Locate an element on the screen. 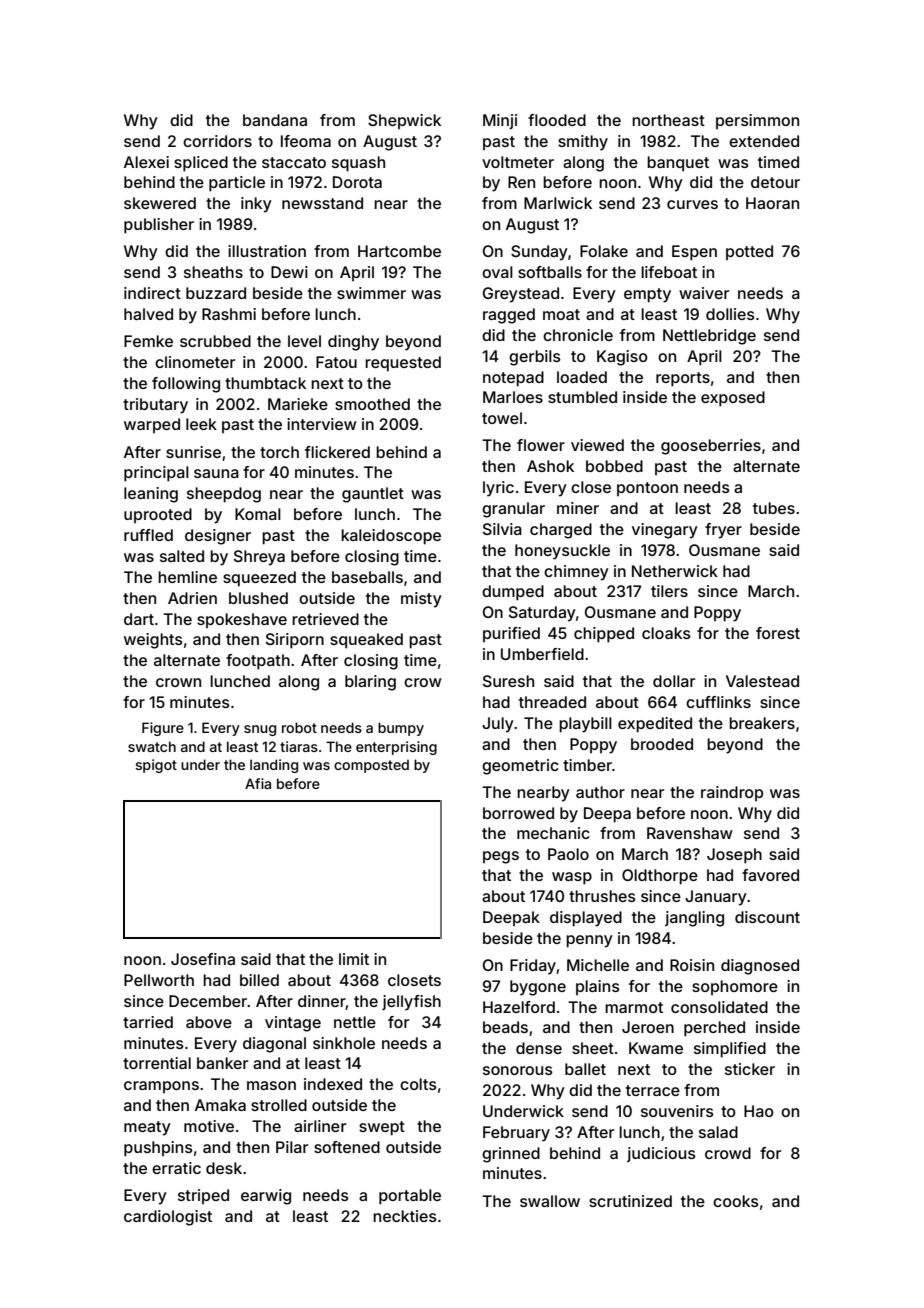  illustration is located at coordinates (267, 251).
